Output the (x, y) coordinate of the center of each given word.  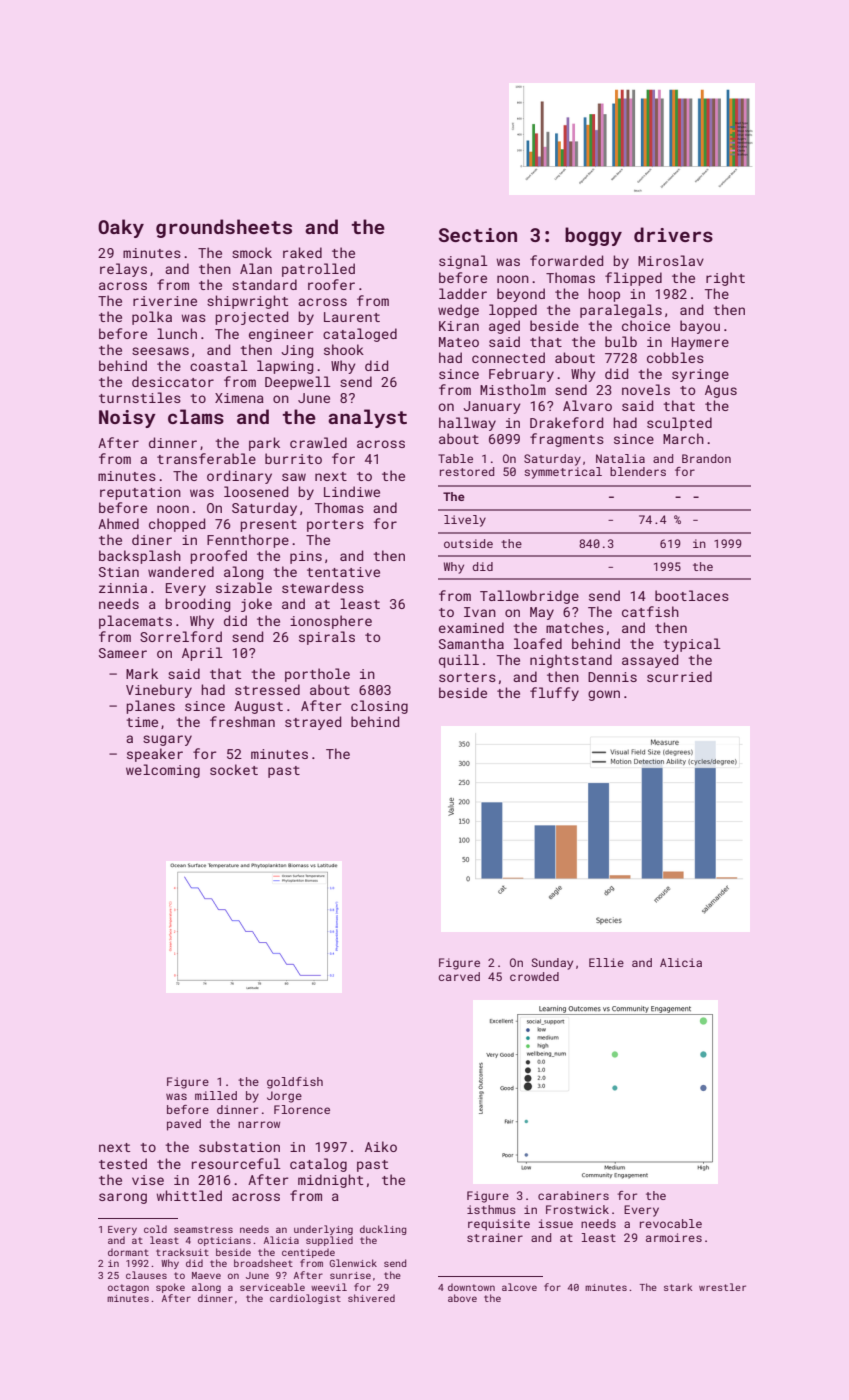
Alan (256, 268)
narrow (259, 1124)
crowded (534, 976)
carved (459, 976)
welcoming (163, 771)
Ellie (606, 962)
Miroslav (671, 260)
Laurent (352, 317)
